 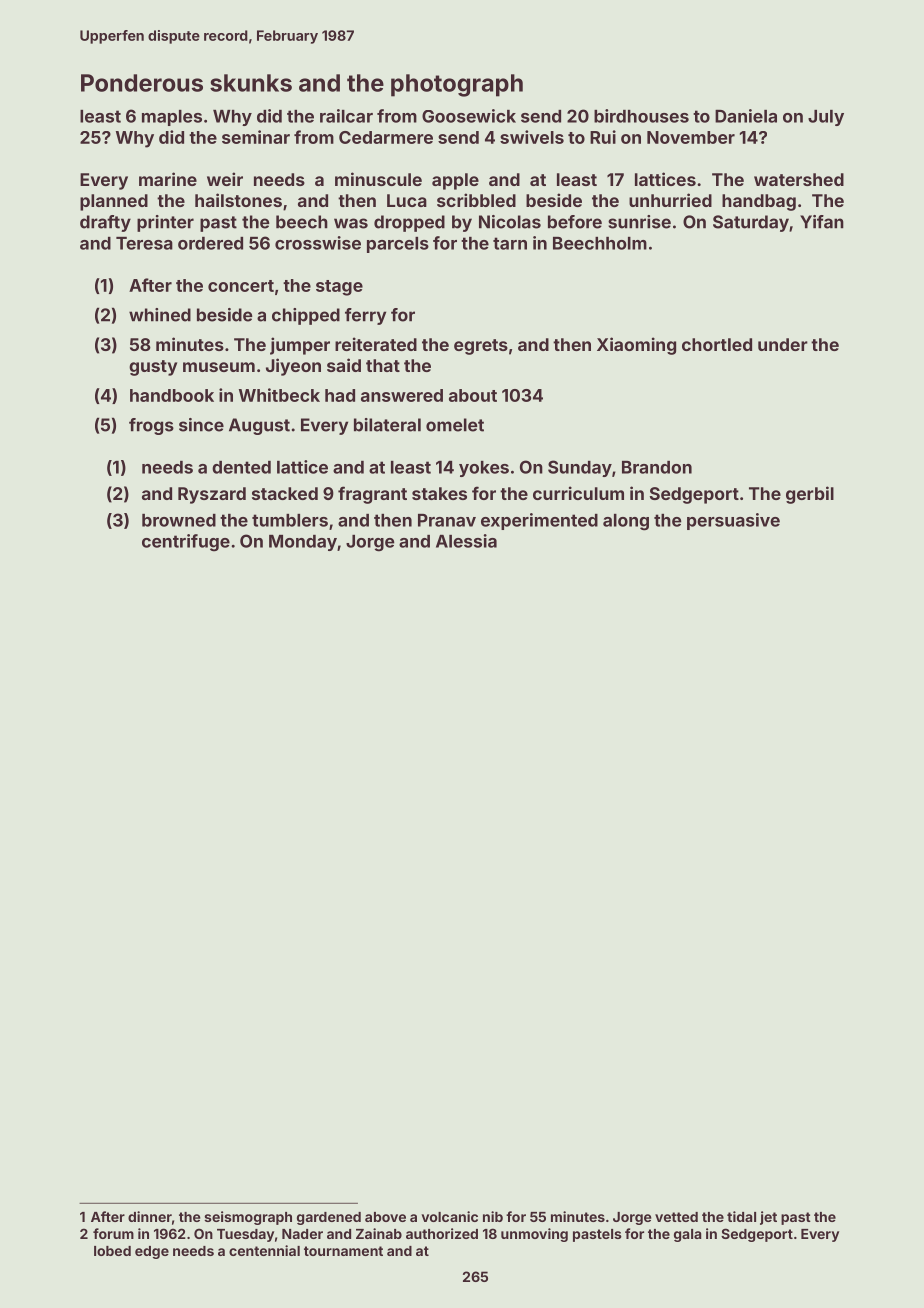 I want to click on Monday, so click(x=303, y=543).
